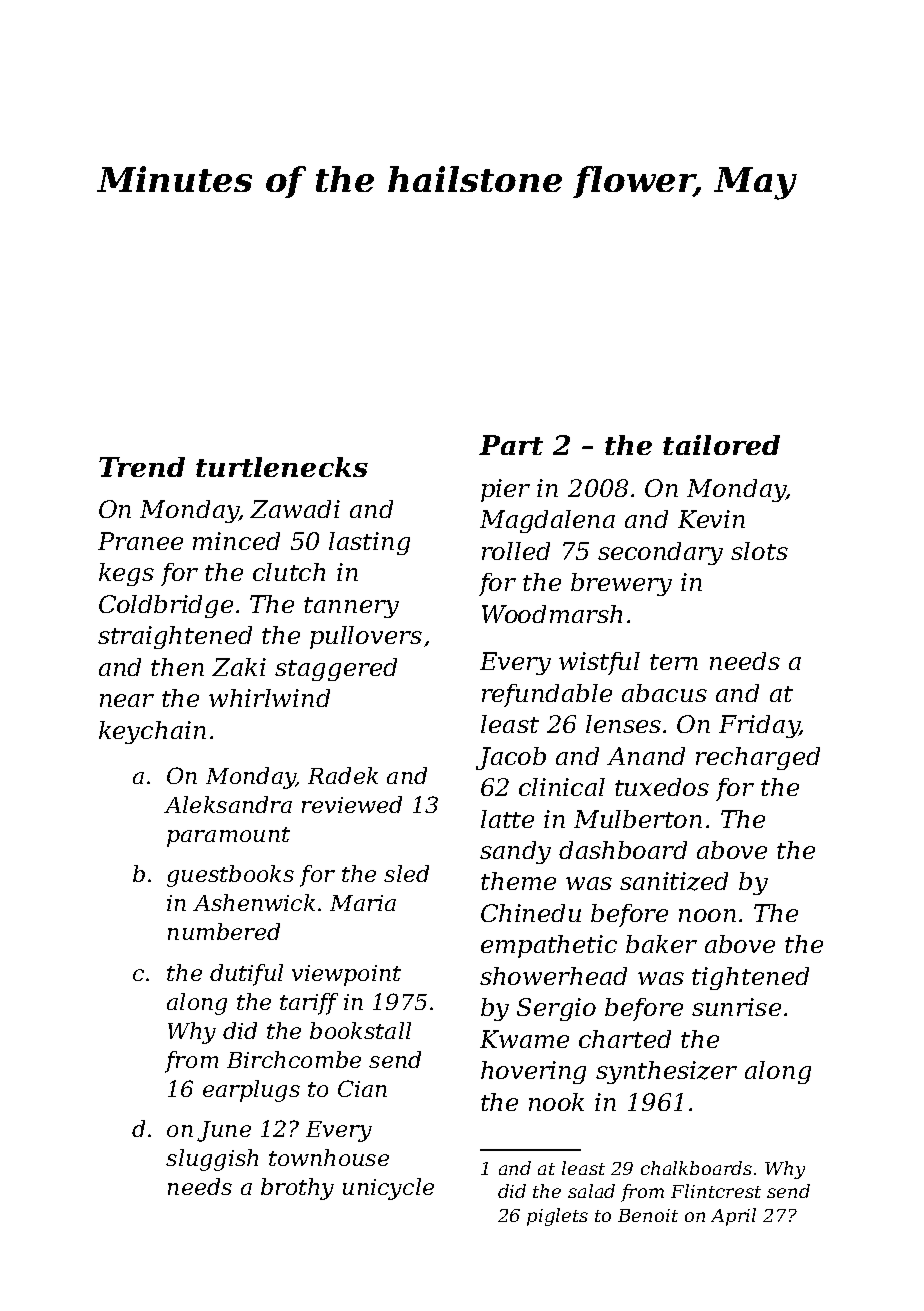  What do you see at coordinates (674, 881) in the image?
I see `sanitized` at bounding box center [674, 881].
